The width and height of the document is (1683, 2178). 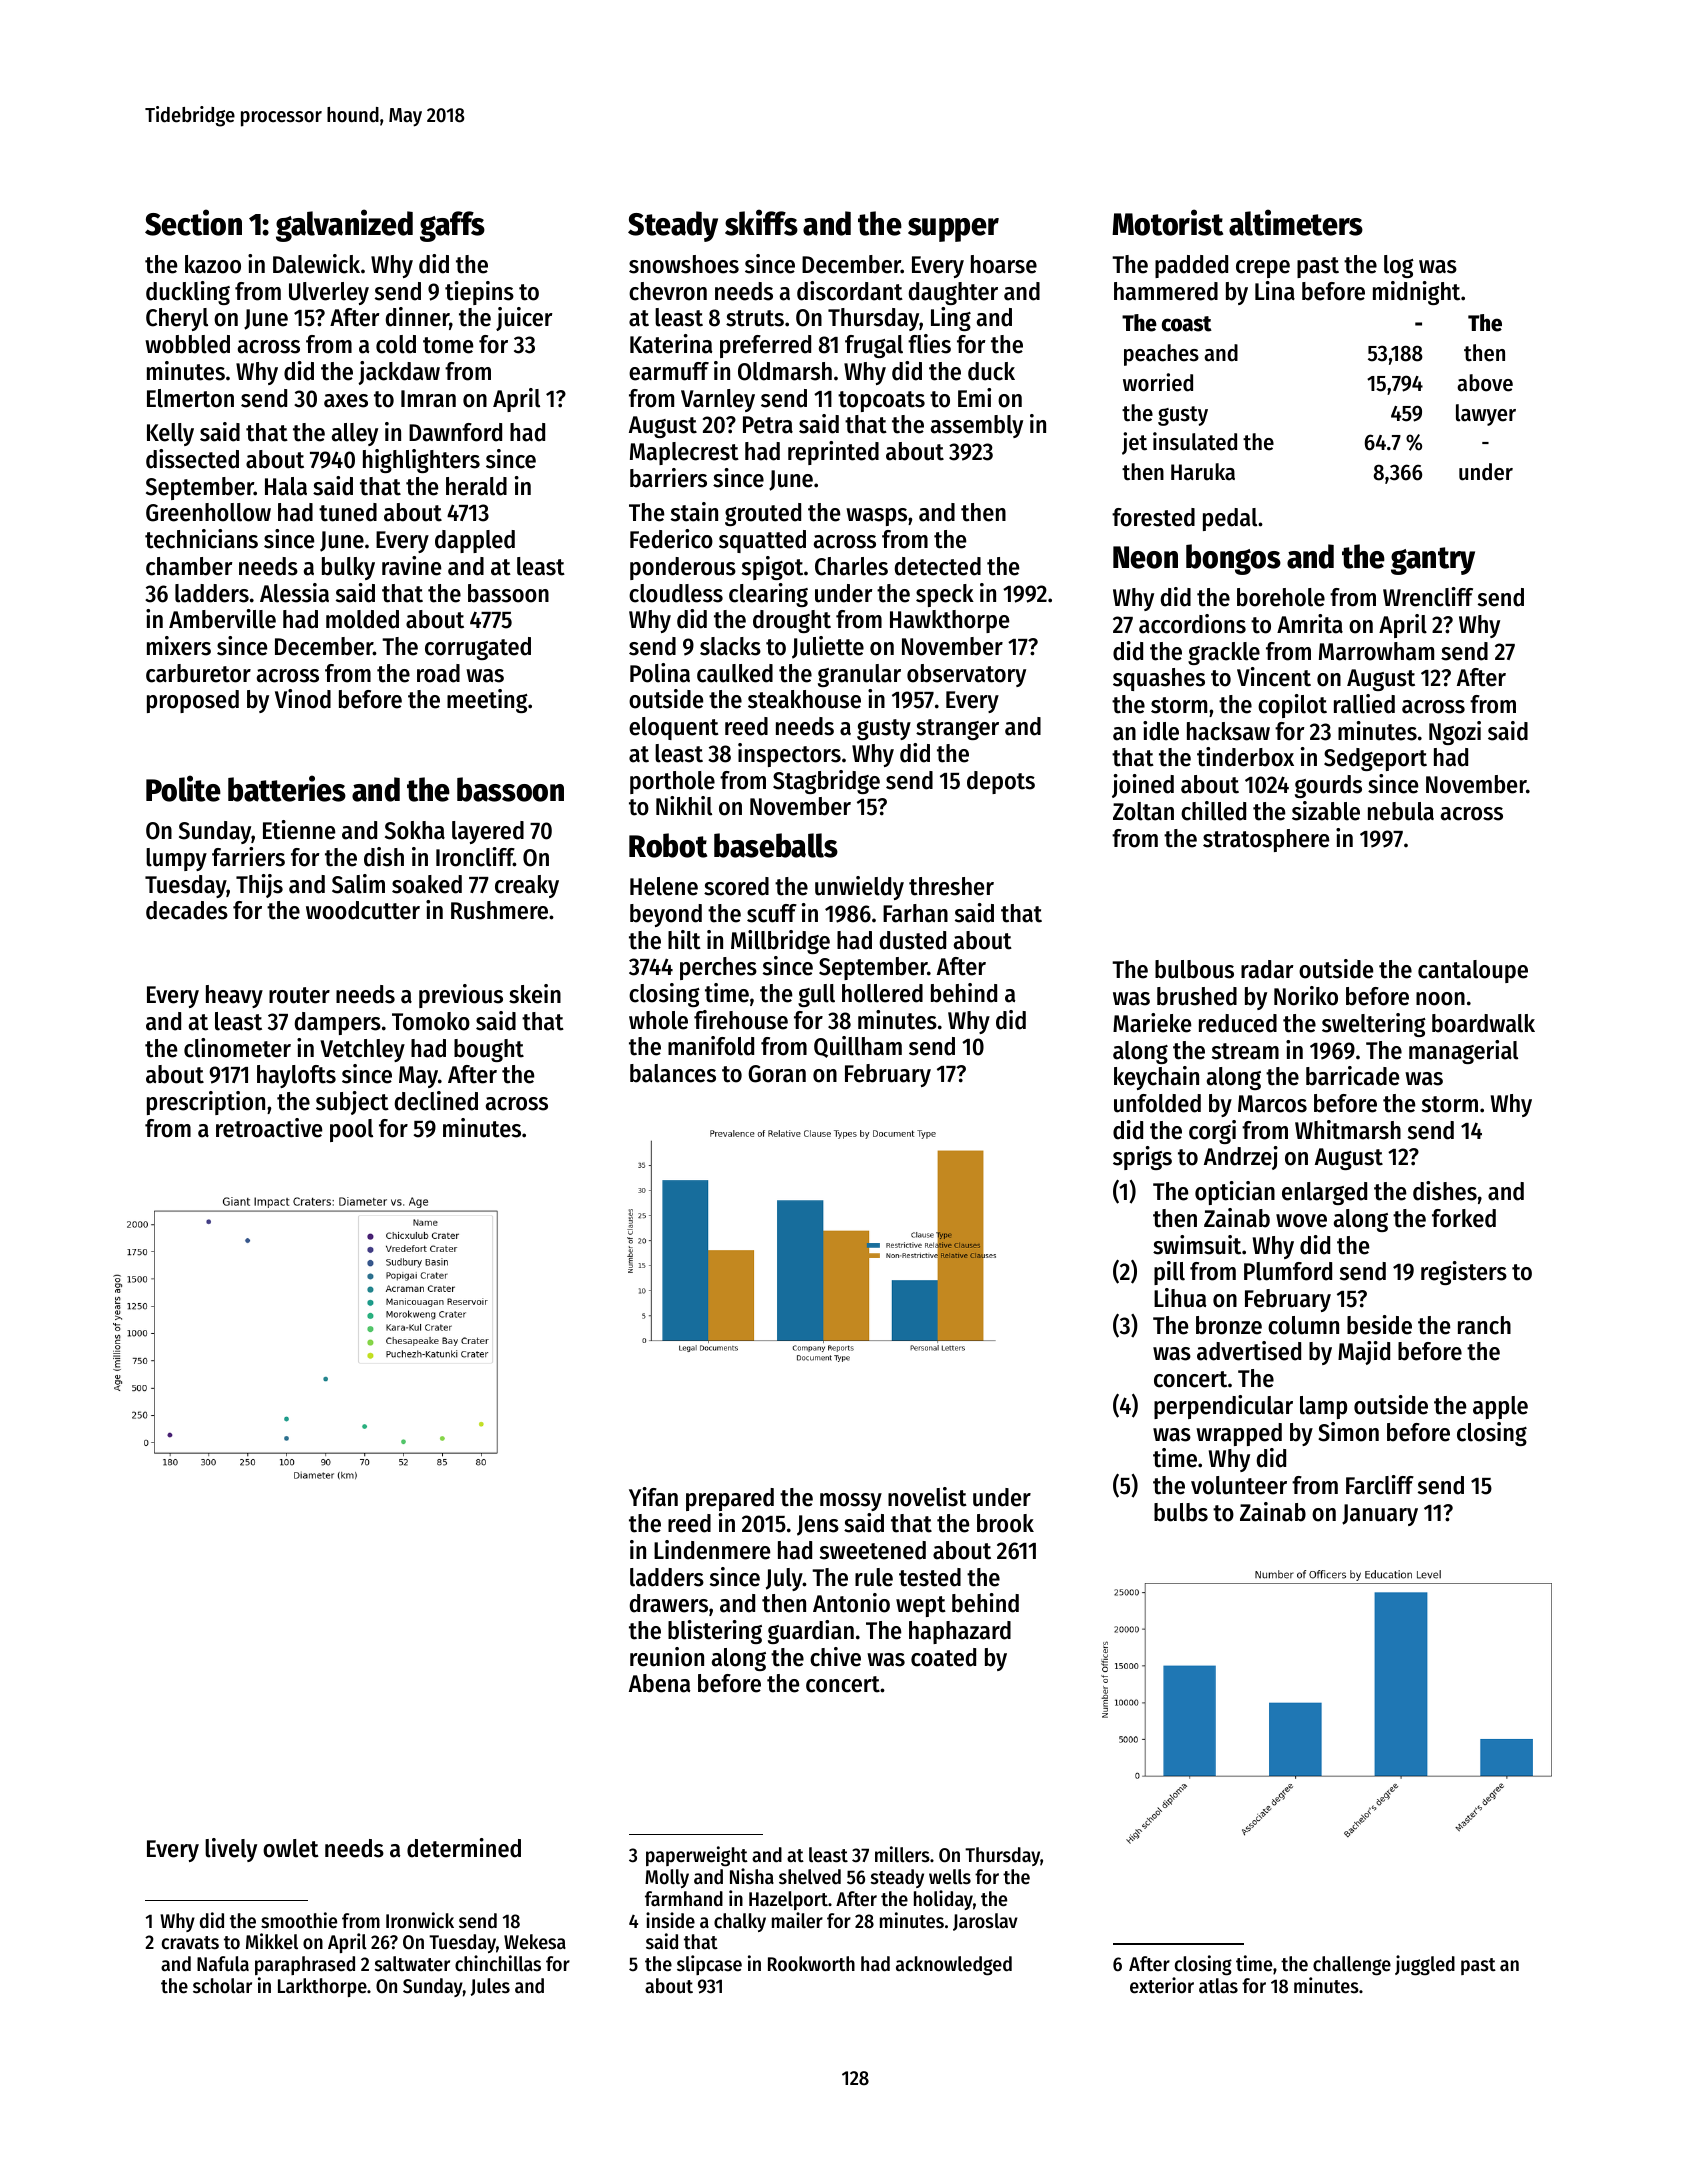 I want to click on challenge, so click(x=1352, y=1966).
